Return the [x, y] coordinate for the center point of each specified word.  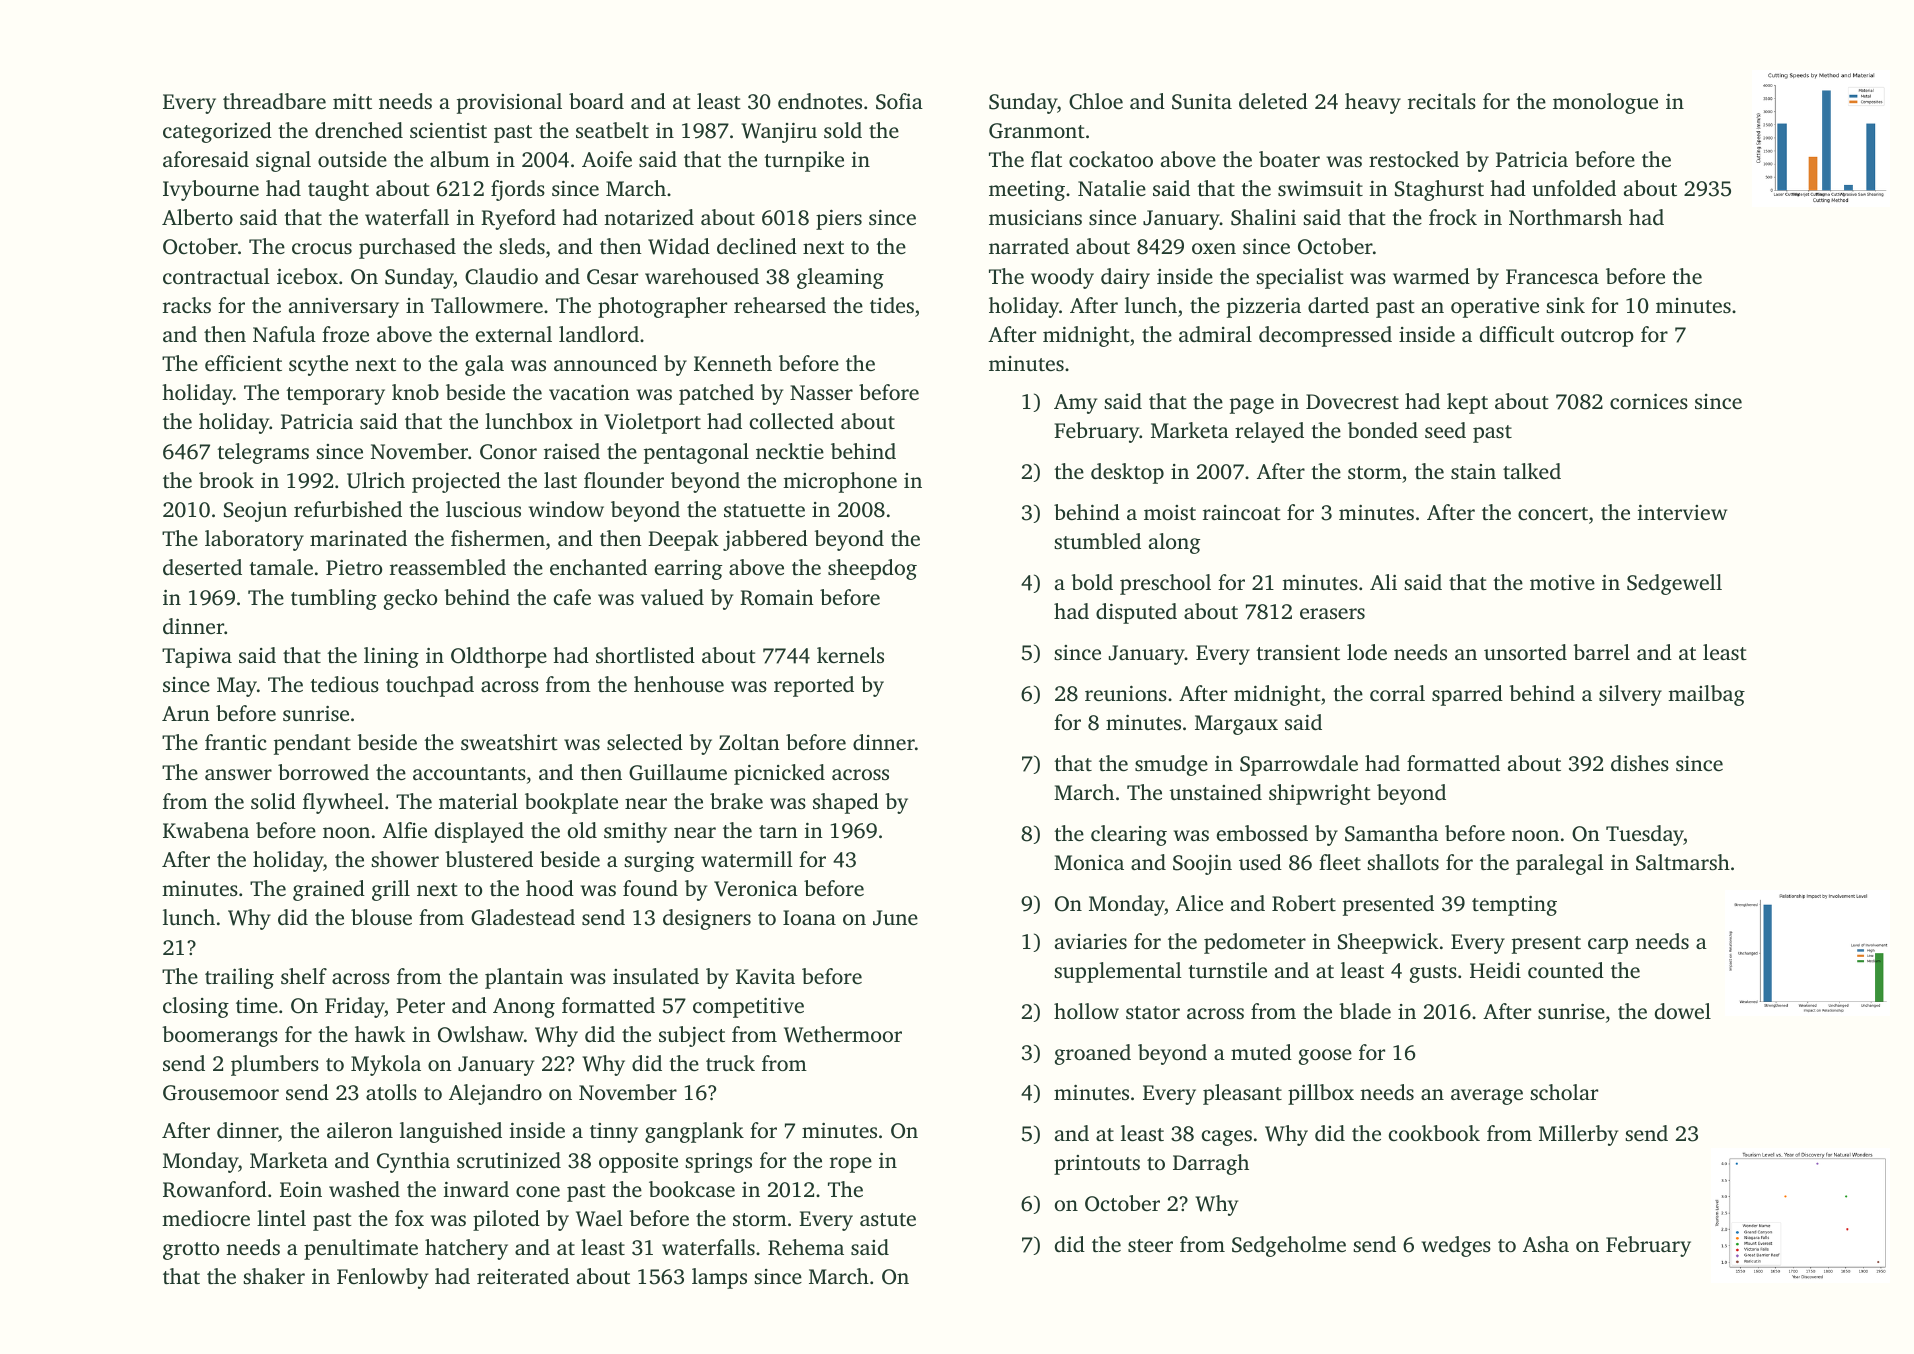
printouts [1097, 1165]
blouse [381, 917]
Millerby [1578, 1135]
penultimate [361, 1249]
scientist [448, 130]
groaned [1093, 1054]
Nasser [821, 392]
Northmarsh [1565, 217]
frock [1453, 217]
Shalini [1263, 217]
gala [484, 365]
